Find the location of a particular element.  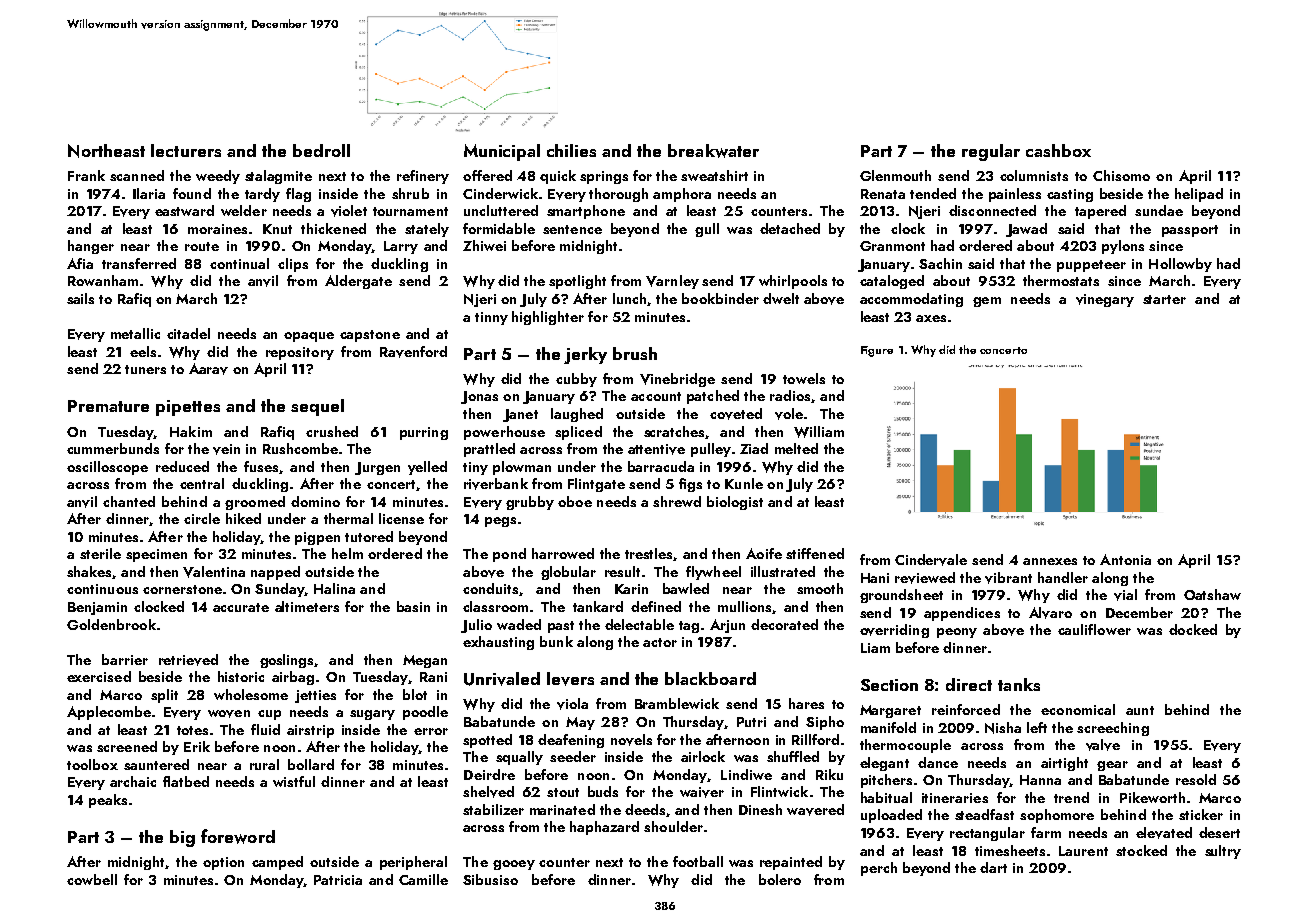

annexes is located at coordinates (1050, 561).
